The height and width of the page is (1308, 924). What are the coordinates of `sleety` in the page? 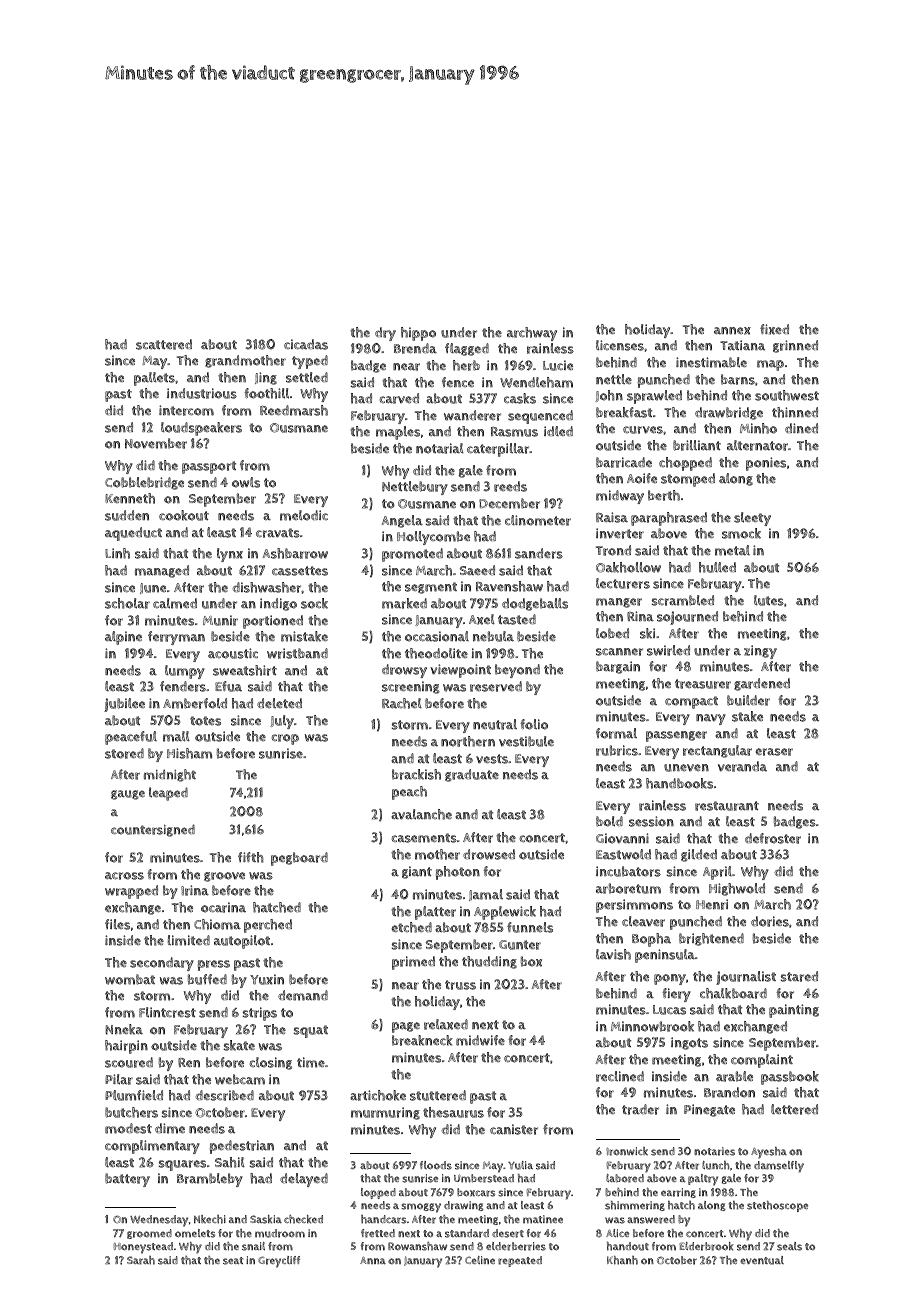 It's located at (752, 519).
